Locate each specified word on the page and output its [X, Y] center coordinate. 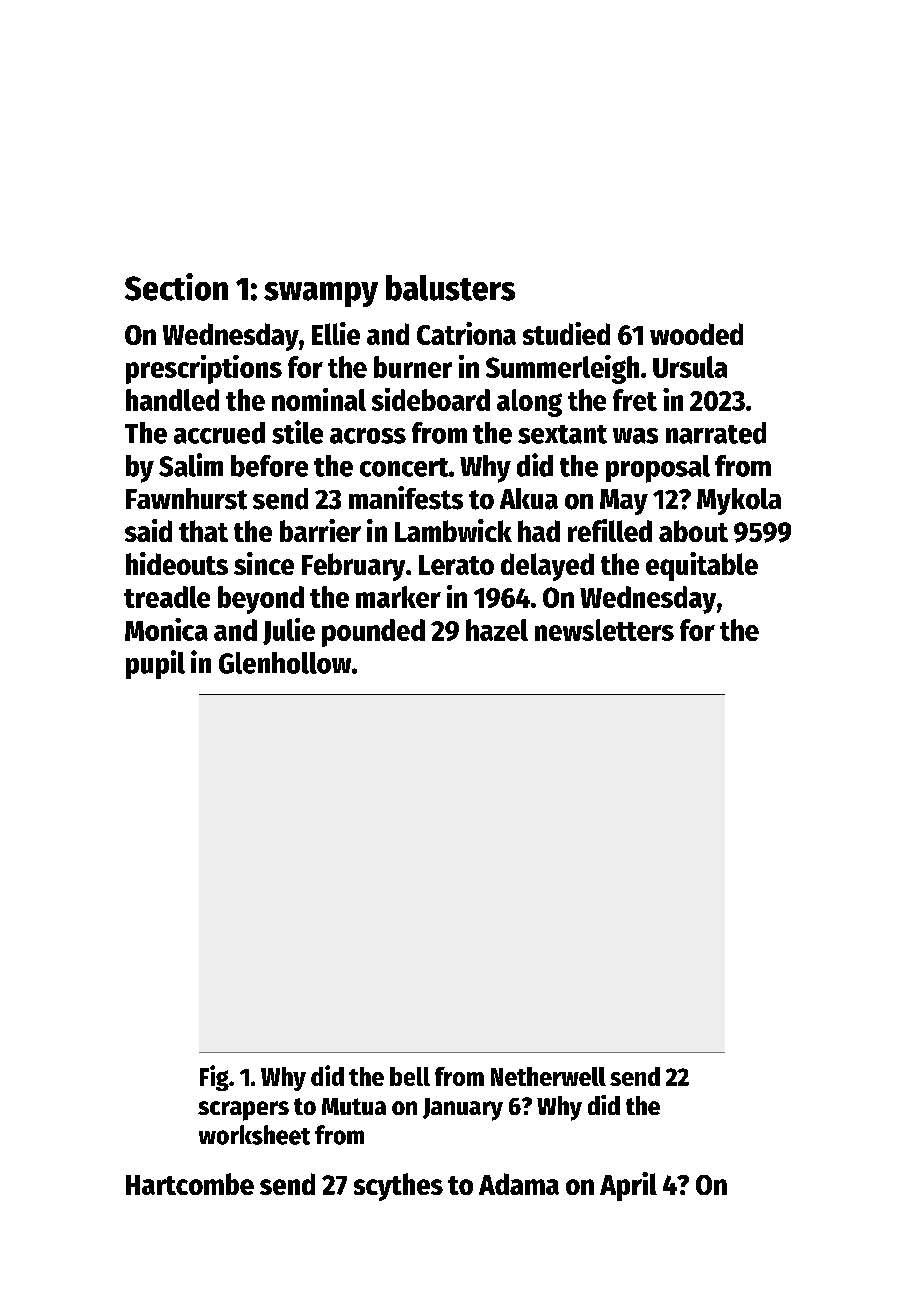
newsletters [604, 630]
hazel [497, 630]
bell [410, 1076]
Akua [529, 499]
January [463, 1109]
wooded [696, 334]
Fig [214, 1078]
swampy [321, 294]
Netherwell [548, 1076]
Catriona [466, 333]
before [269, 466]
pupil [155, 664]
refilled [610, 530]
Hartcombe [190, 1184]
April [628, 1186]
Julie [289, 631]
